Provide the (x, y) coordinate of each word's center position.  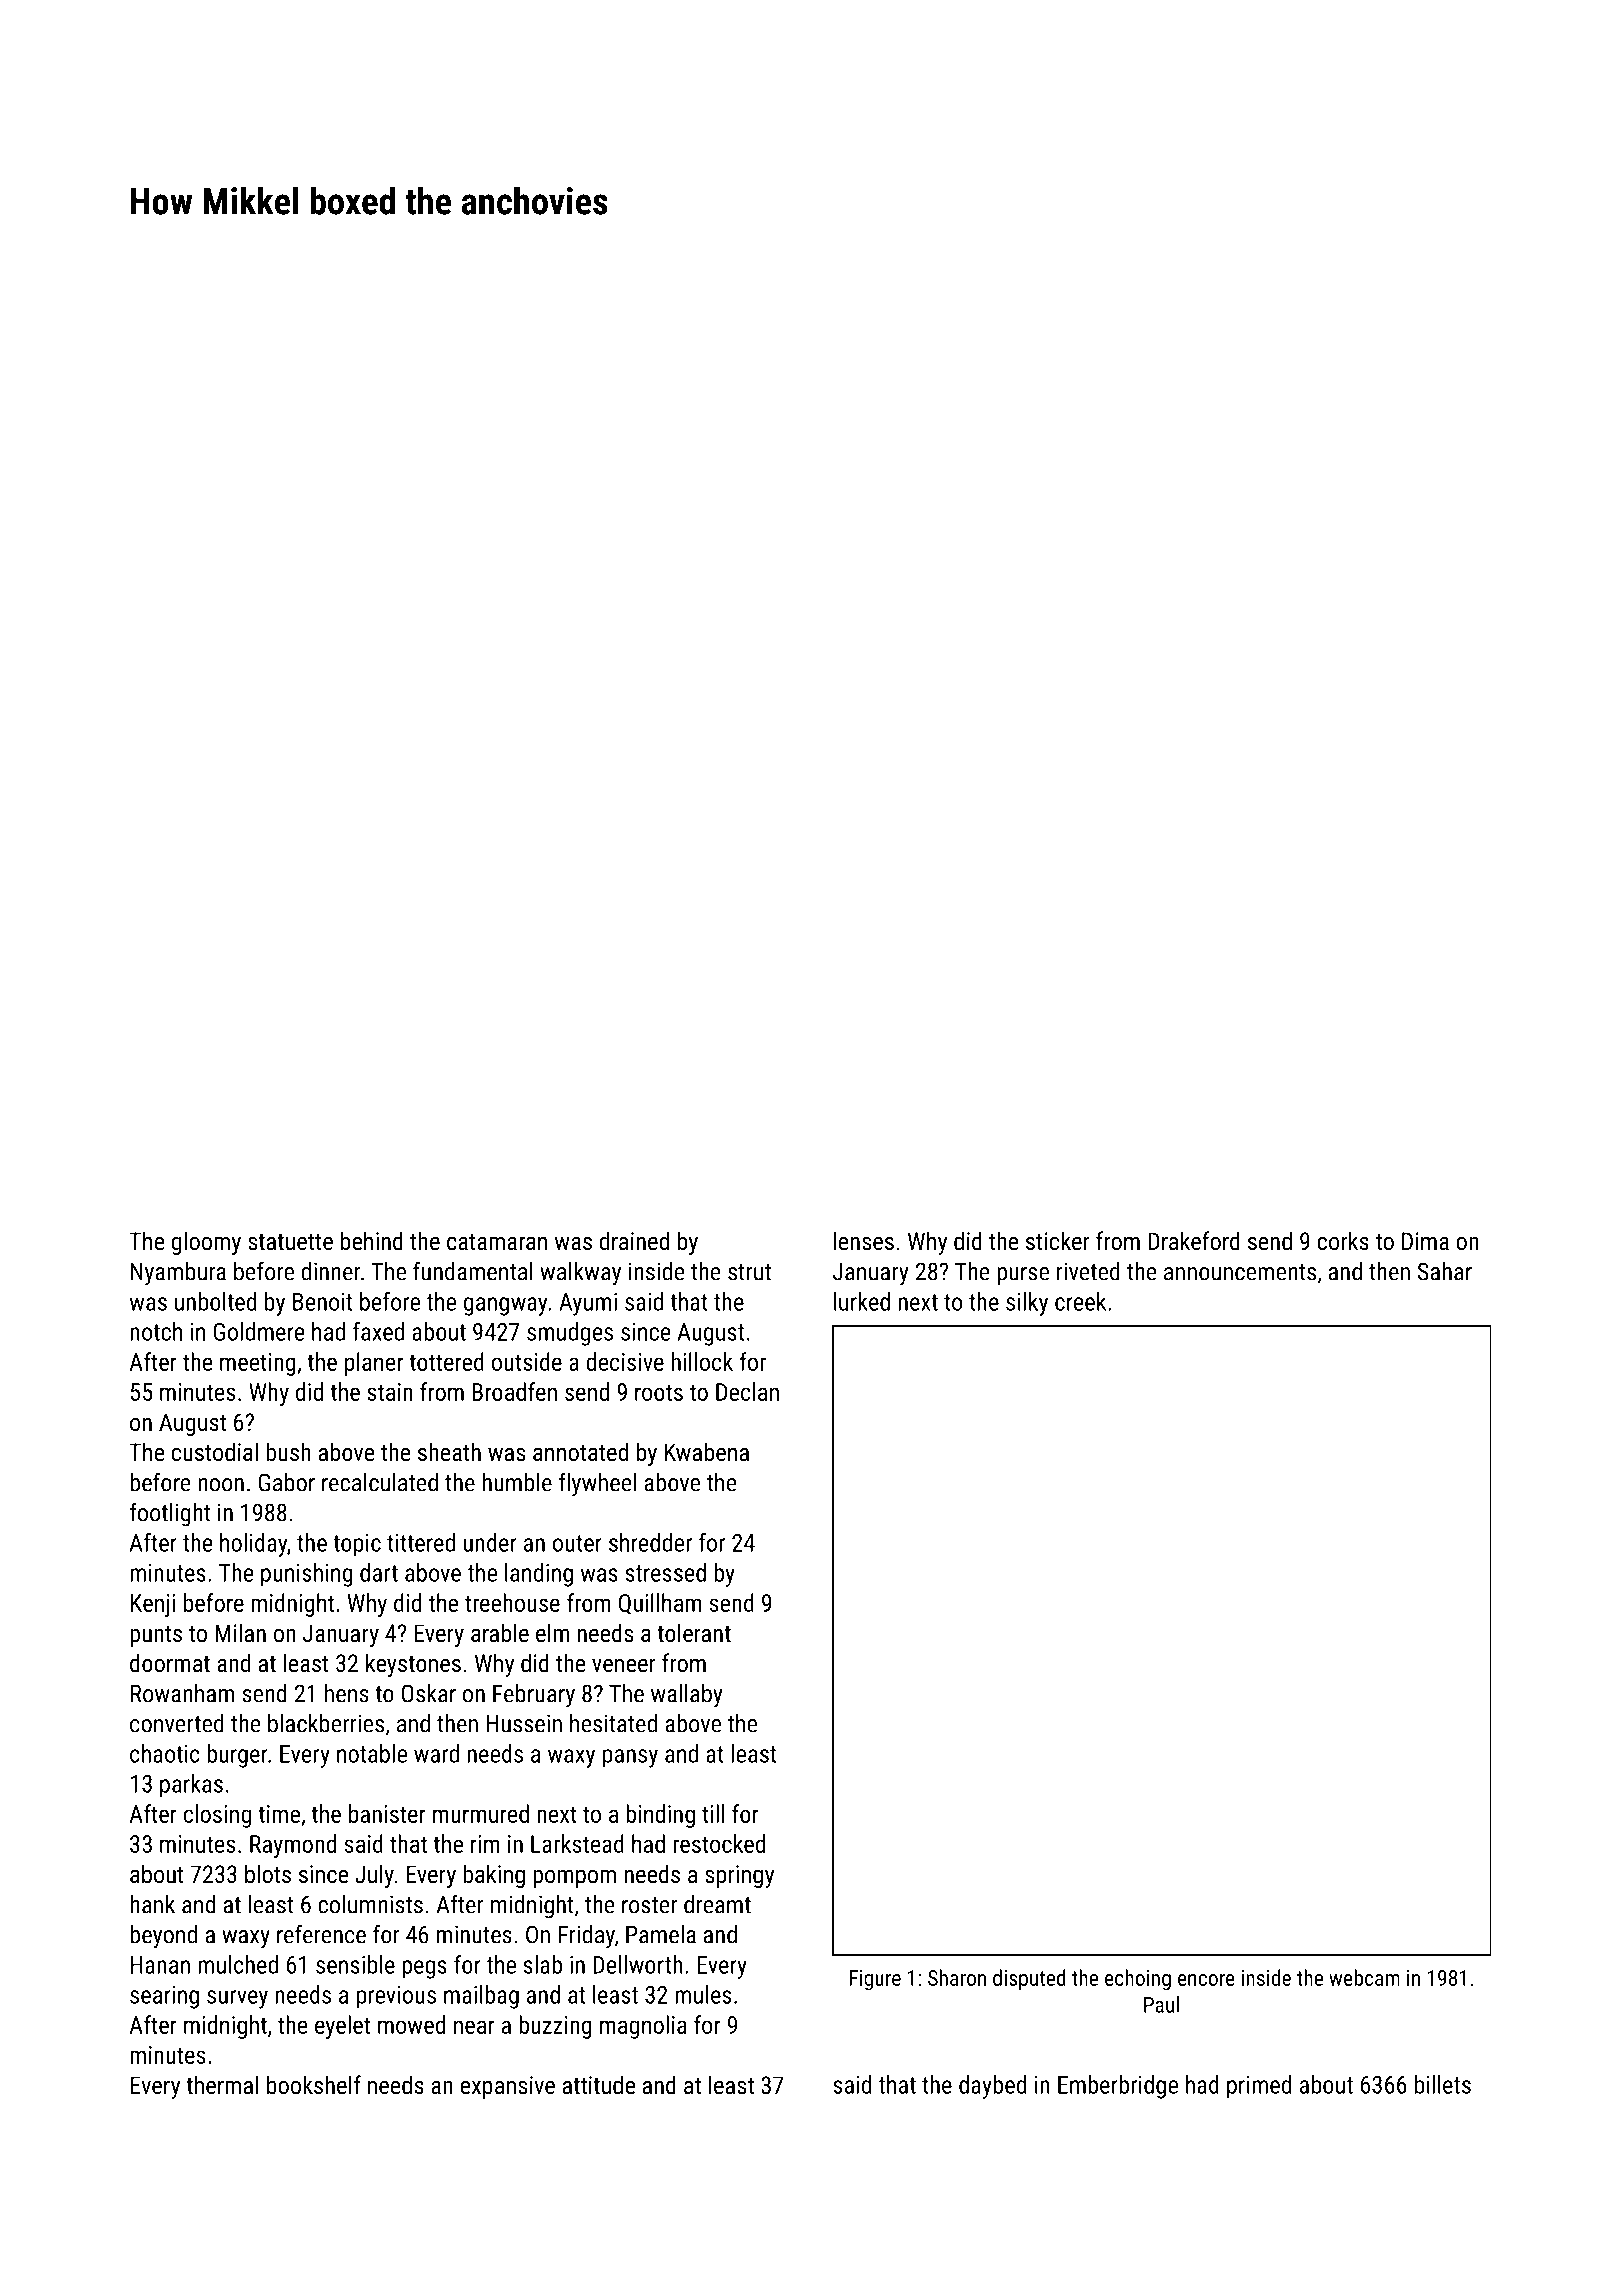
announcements (1240, 1272)
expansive (507, 2087)
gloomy (206, 1243)
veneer (624, 1665)
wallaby (687, 1696)
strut (749, 1272)
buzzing (555, 2027)
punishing (307, 1575)
